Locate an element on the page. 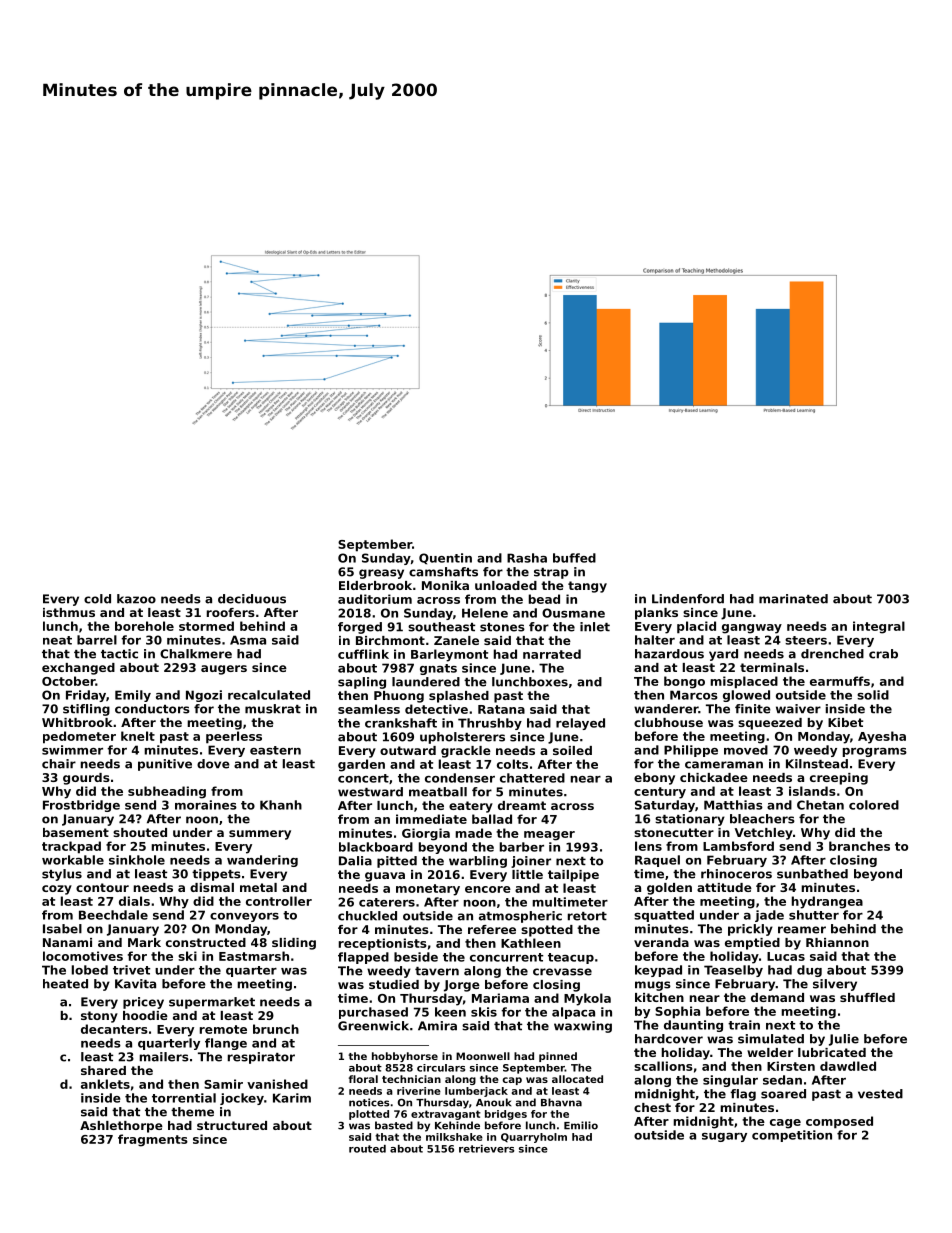 The image size is (952, 1233). shuffled is located at coordinates (867, 997).
